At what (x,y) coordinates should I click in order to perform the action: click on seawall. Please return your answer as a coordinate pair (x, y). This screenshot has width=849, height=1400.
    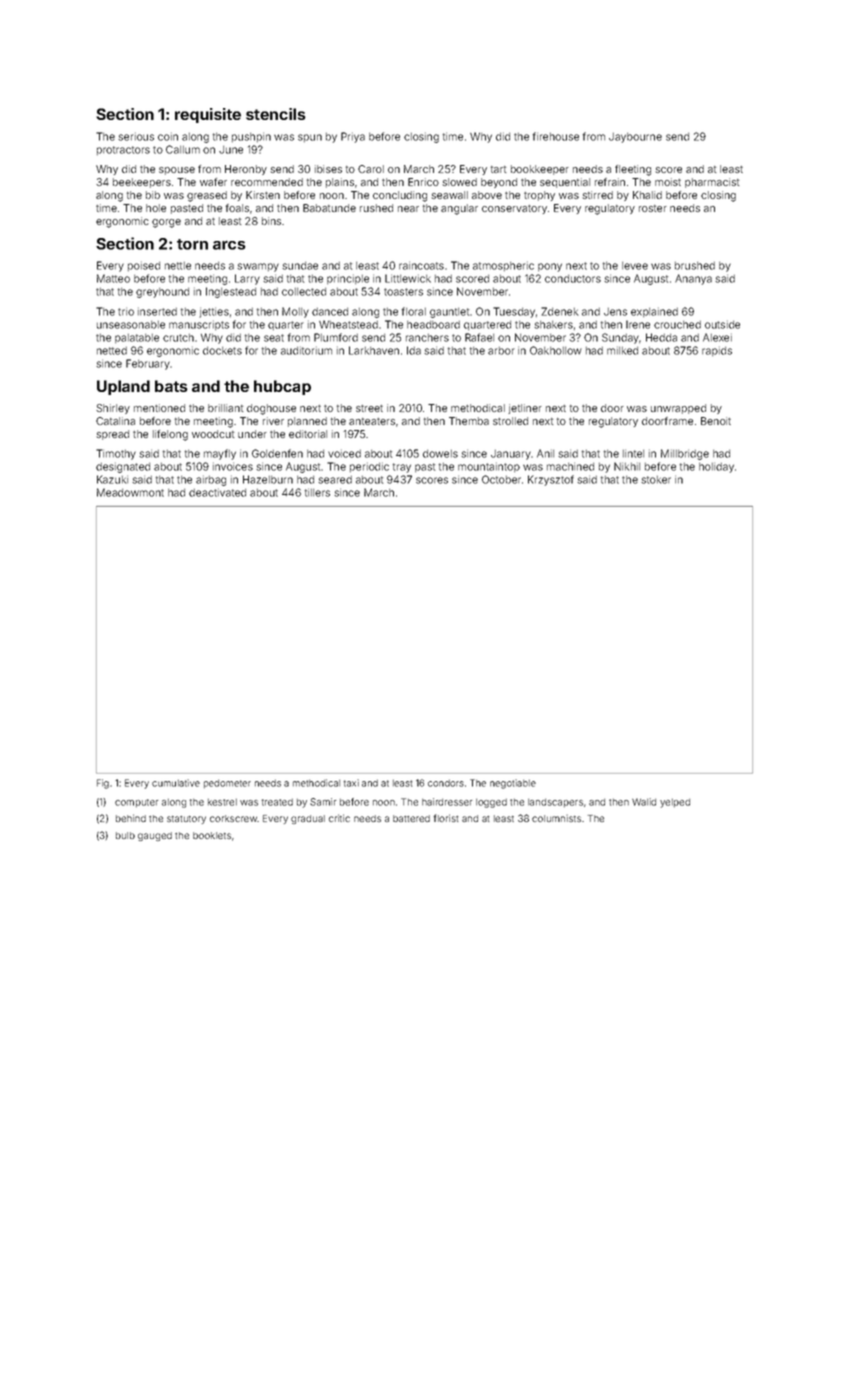
    Looking at the image, I should click on (449, 195).
